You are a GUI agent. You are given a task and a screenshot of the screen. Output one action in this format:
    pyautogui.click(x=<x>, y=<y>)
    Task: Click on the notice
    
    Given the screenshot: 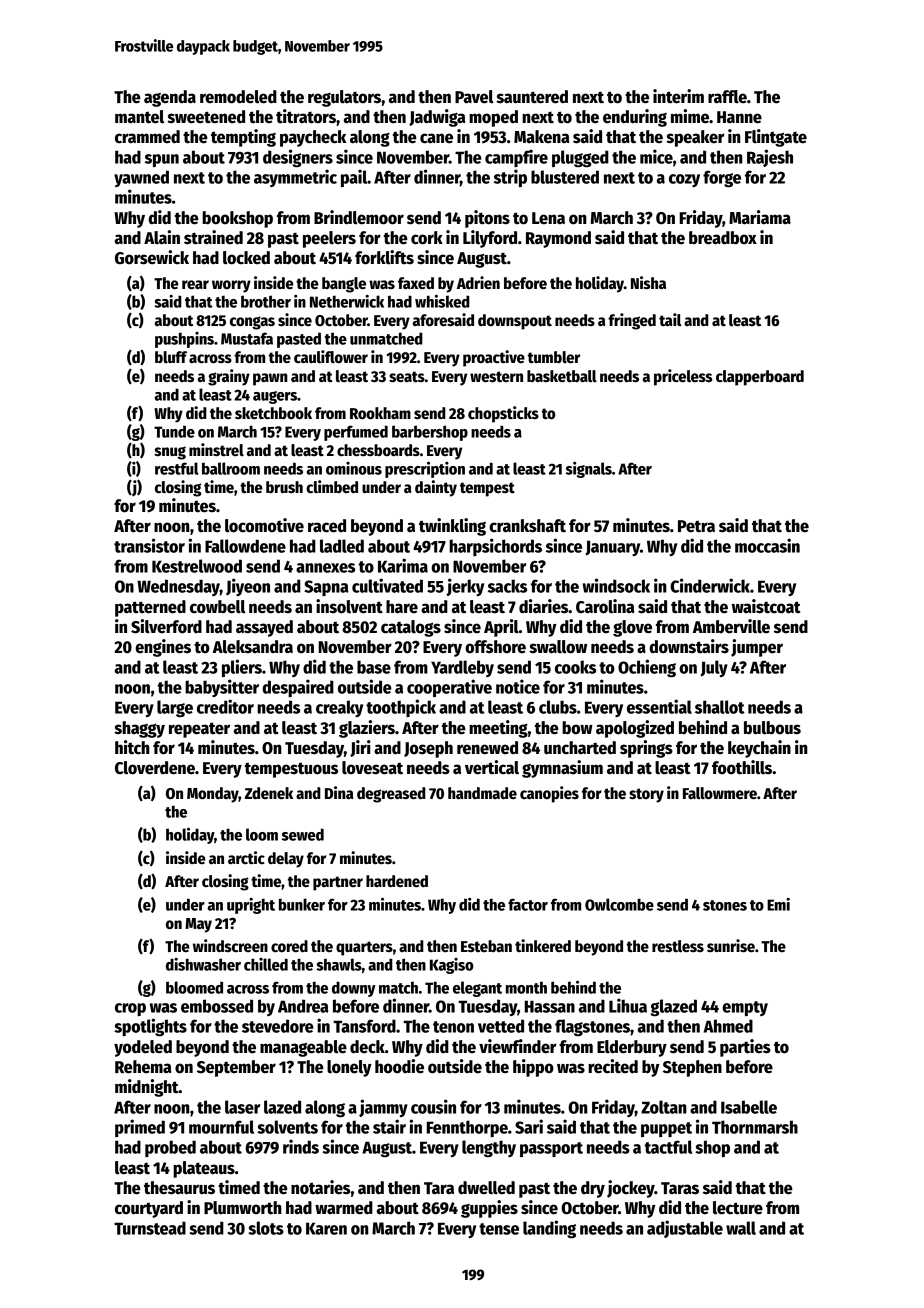 What is the action you would take?
    pyautogui.click(x=518, y=686)
